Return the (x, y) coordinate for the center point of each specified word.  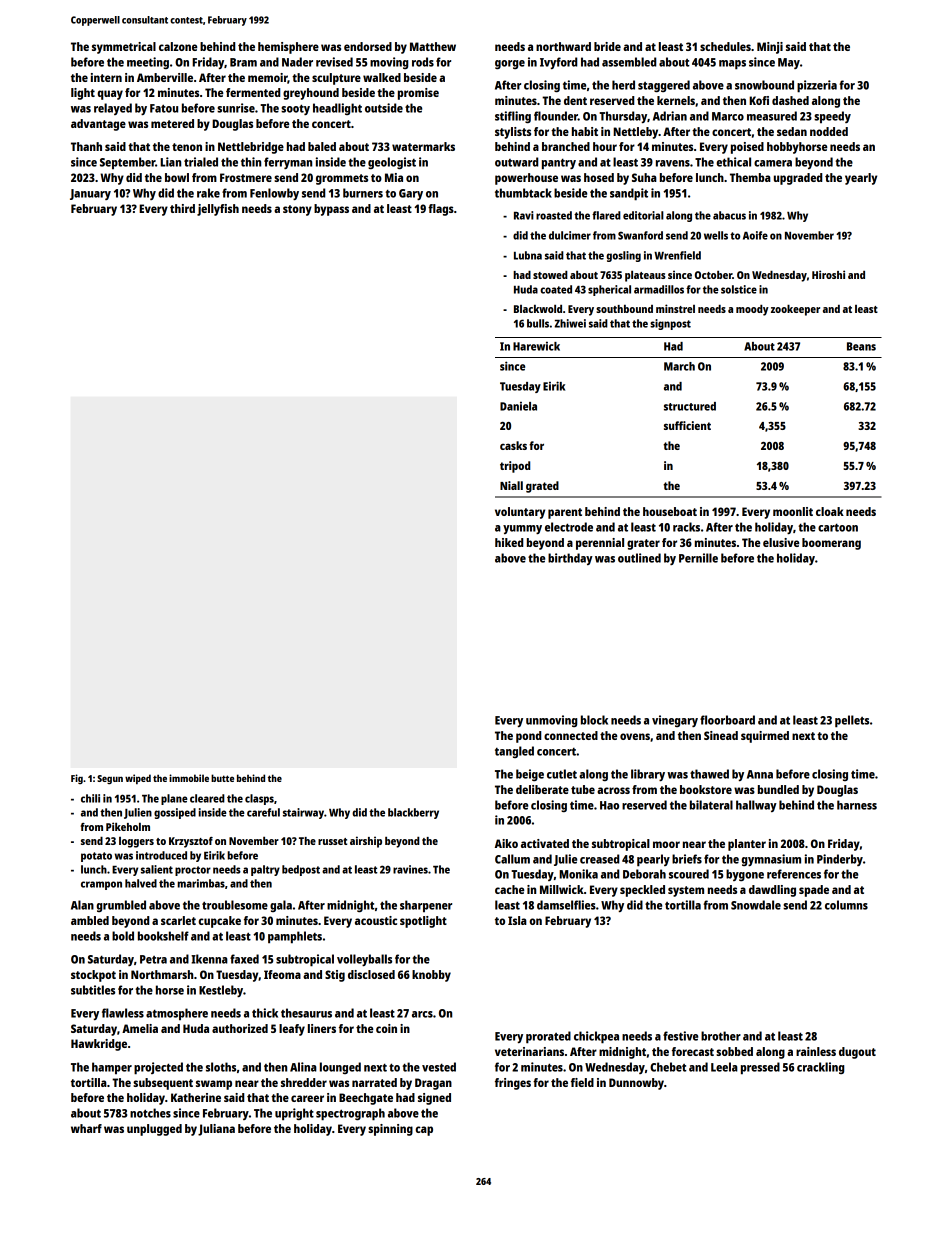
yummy (522, 529)
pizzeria (817, 86)
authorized (240, 1028)
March (679, 366)
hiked (509, 542)
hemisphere (288, 48)
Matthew (433, 46)
